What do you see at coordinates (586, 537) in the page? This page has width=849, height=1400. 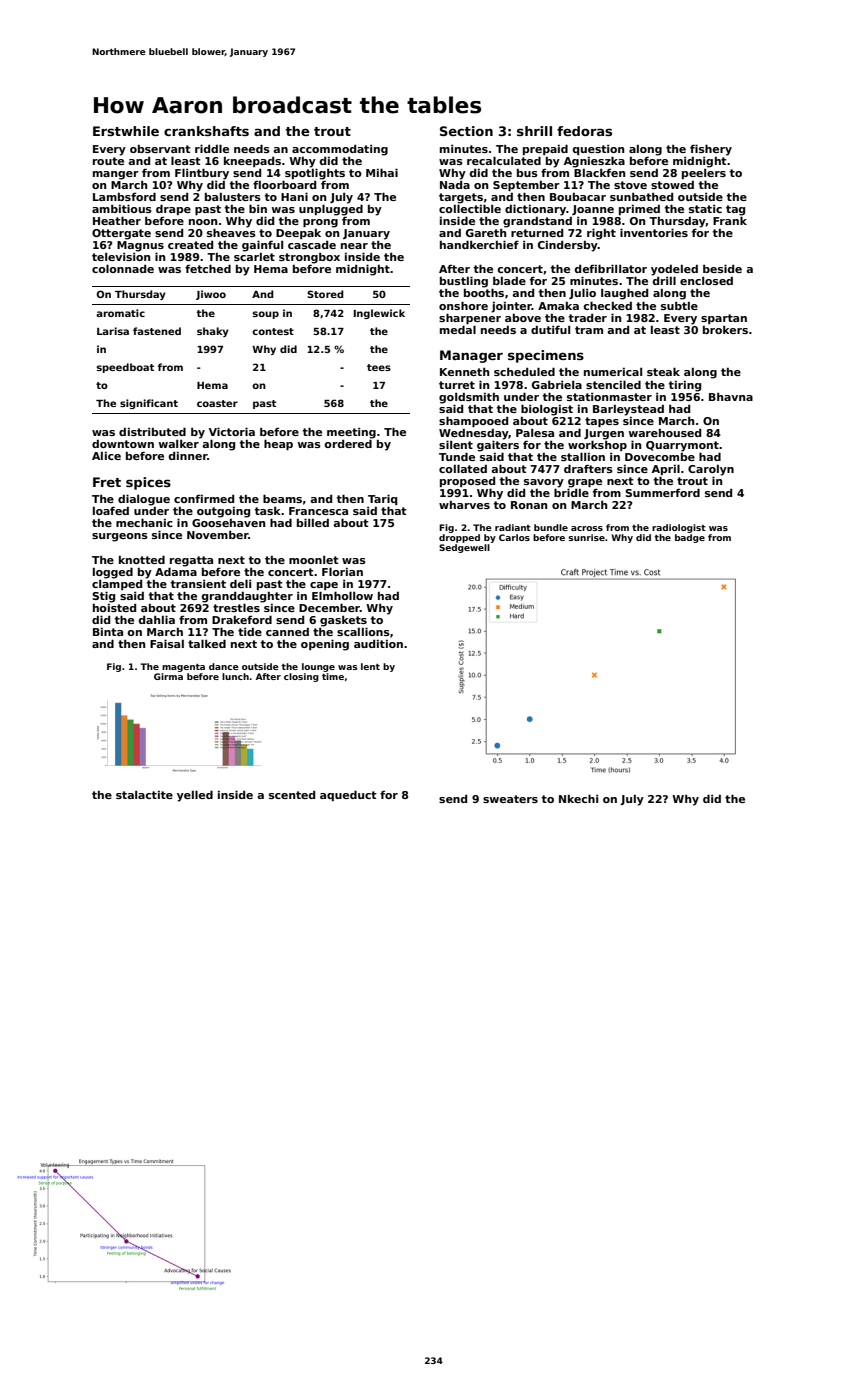 I see `sunrise` at bounding box center [586, 537].
